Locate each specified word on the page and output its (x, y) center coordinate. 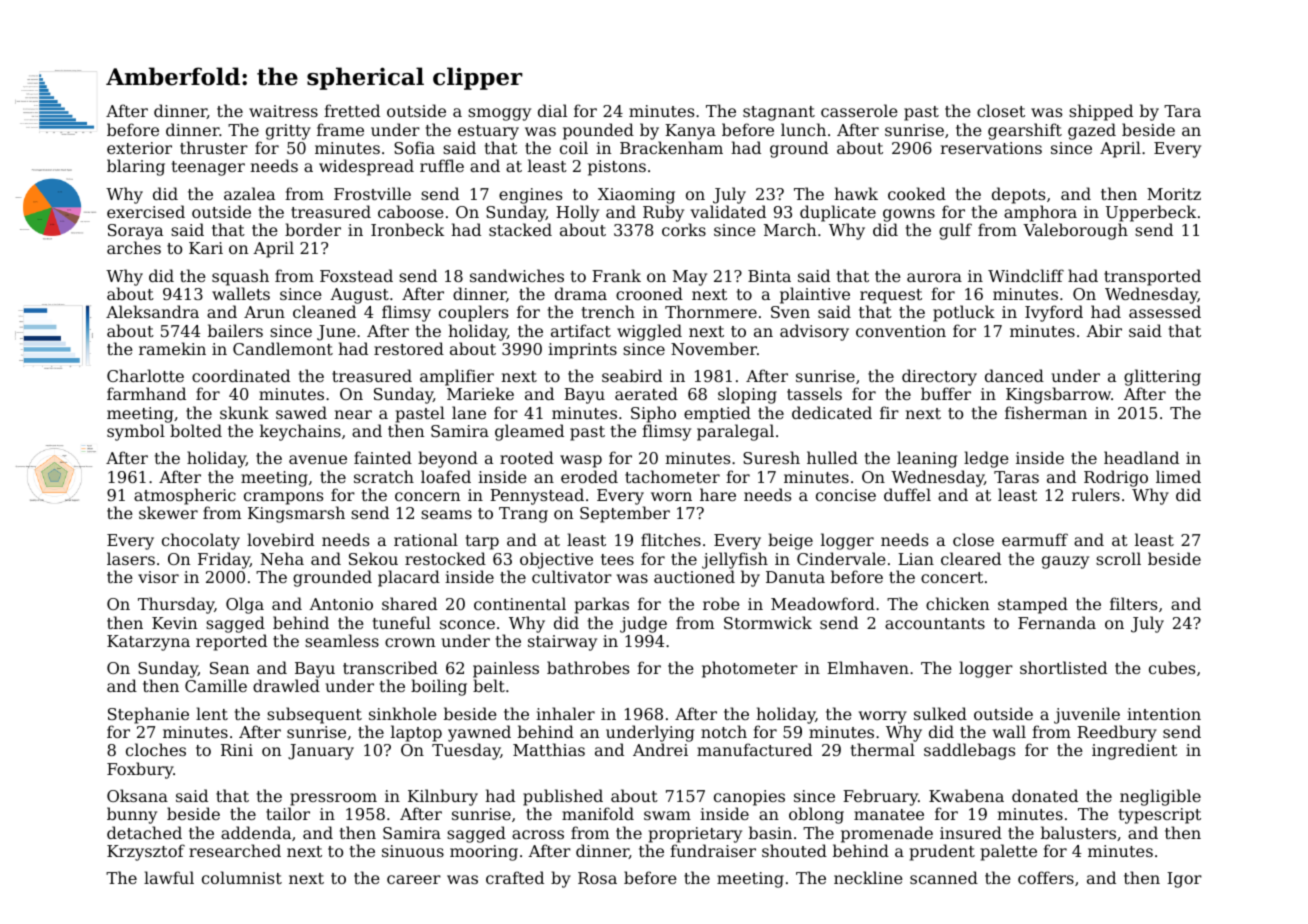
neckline (868, 877)
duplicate (838, 213)
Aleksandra (152, 311)
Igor (1184, 880)
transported (1152, 277)
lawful (169, 877)
